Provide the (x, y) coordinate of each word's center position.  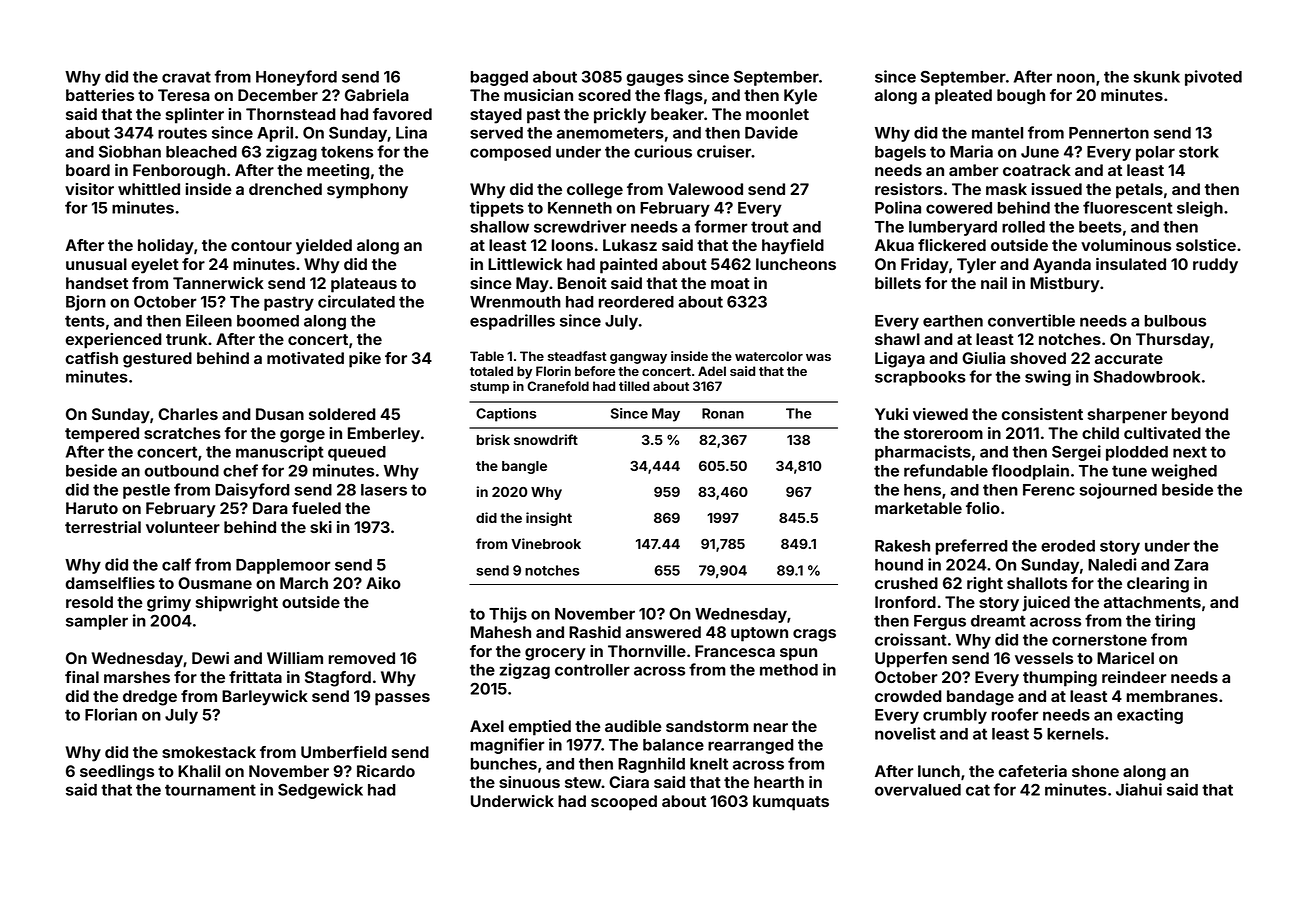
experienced (114, 341)
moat (730, 283)
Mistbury (1065, 285)
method (789, 670)
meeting (338, 172)
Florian (111, 714)
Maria (971, 151)
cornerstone (1099, 640)
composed (510, 153)
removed (362, 658)
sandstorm (707, 726)
